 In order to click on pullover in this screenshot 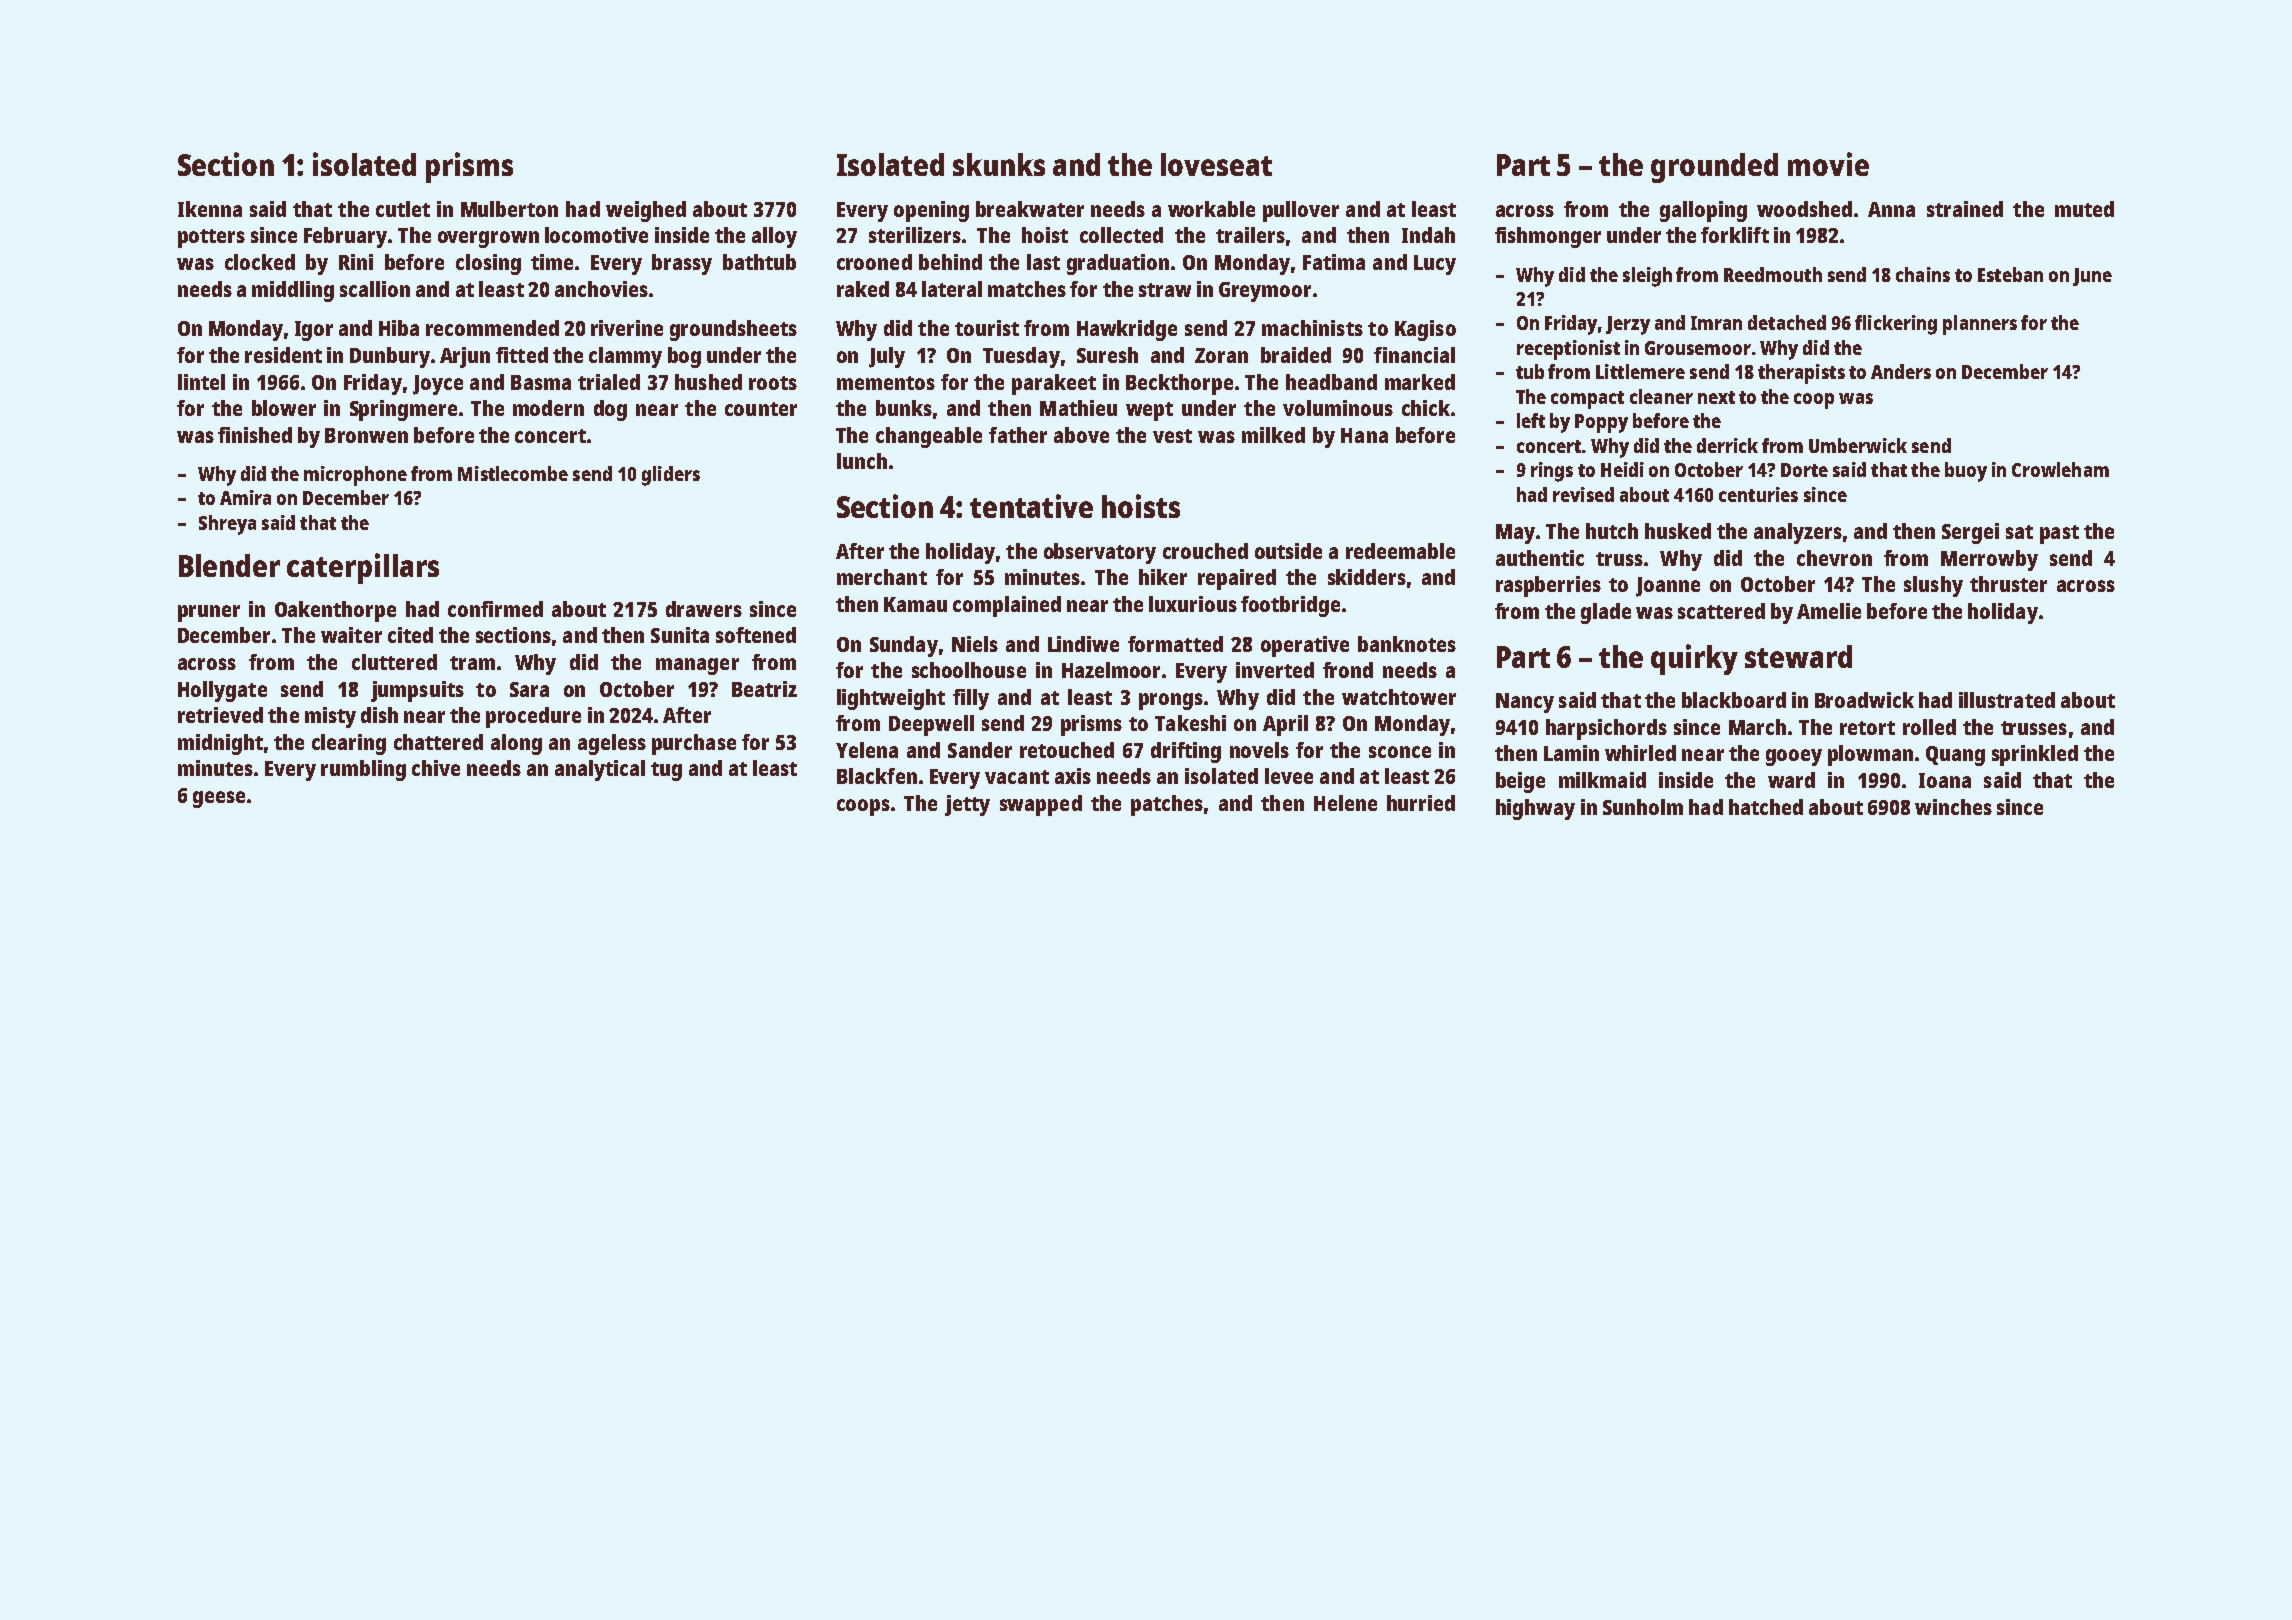, I will do `click(1301, 211)`.
